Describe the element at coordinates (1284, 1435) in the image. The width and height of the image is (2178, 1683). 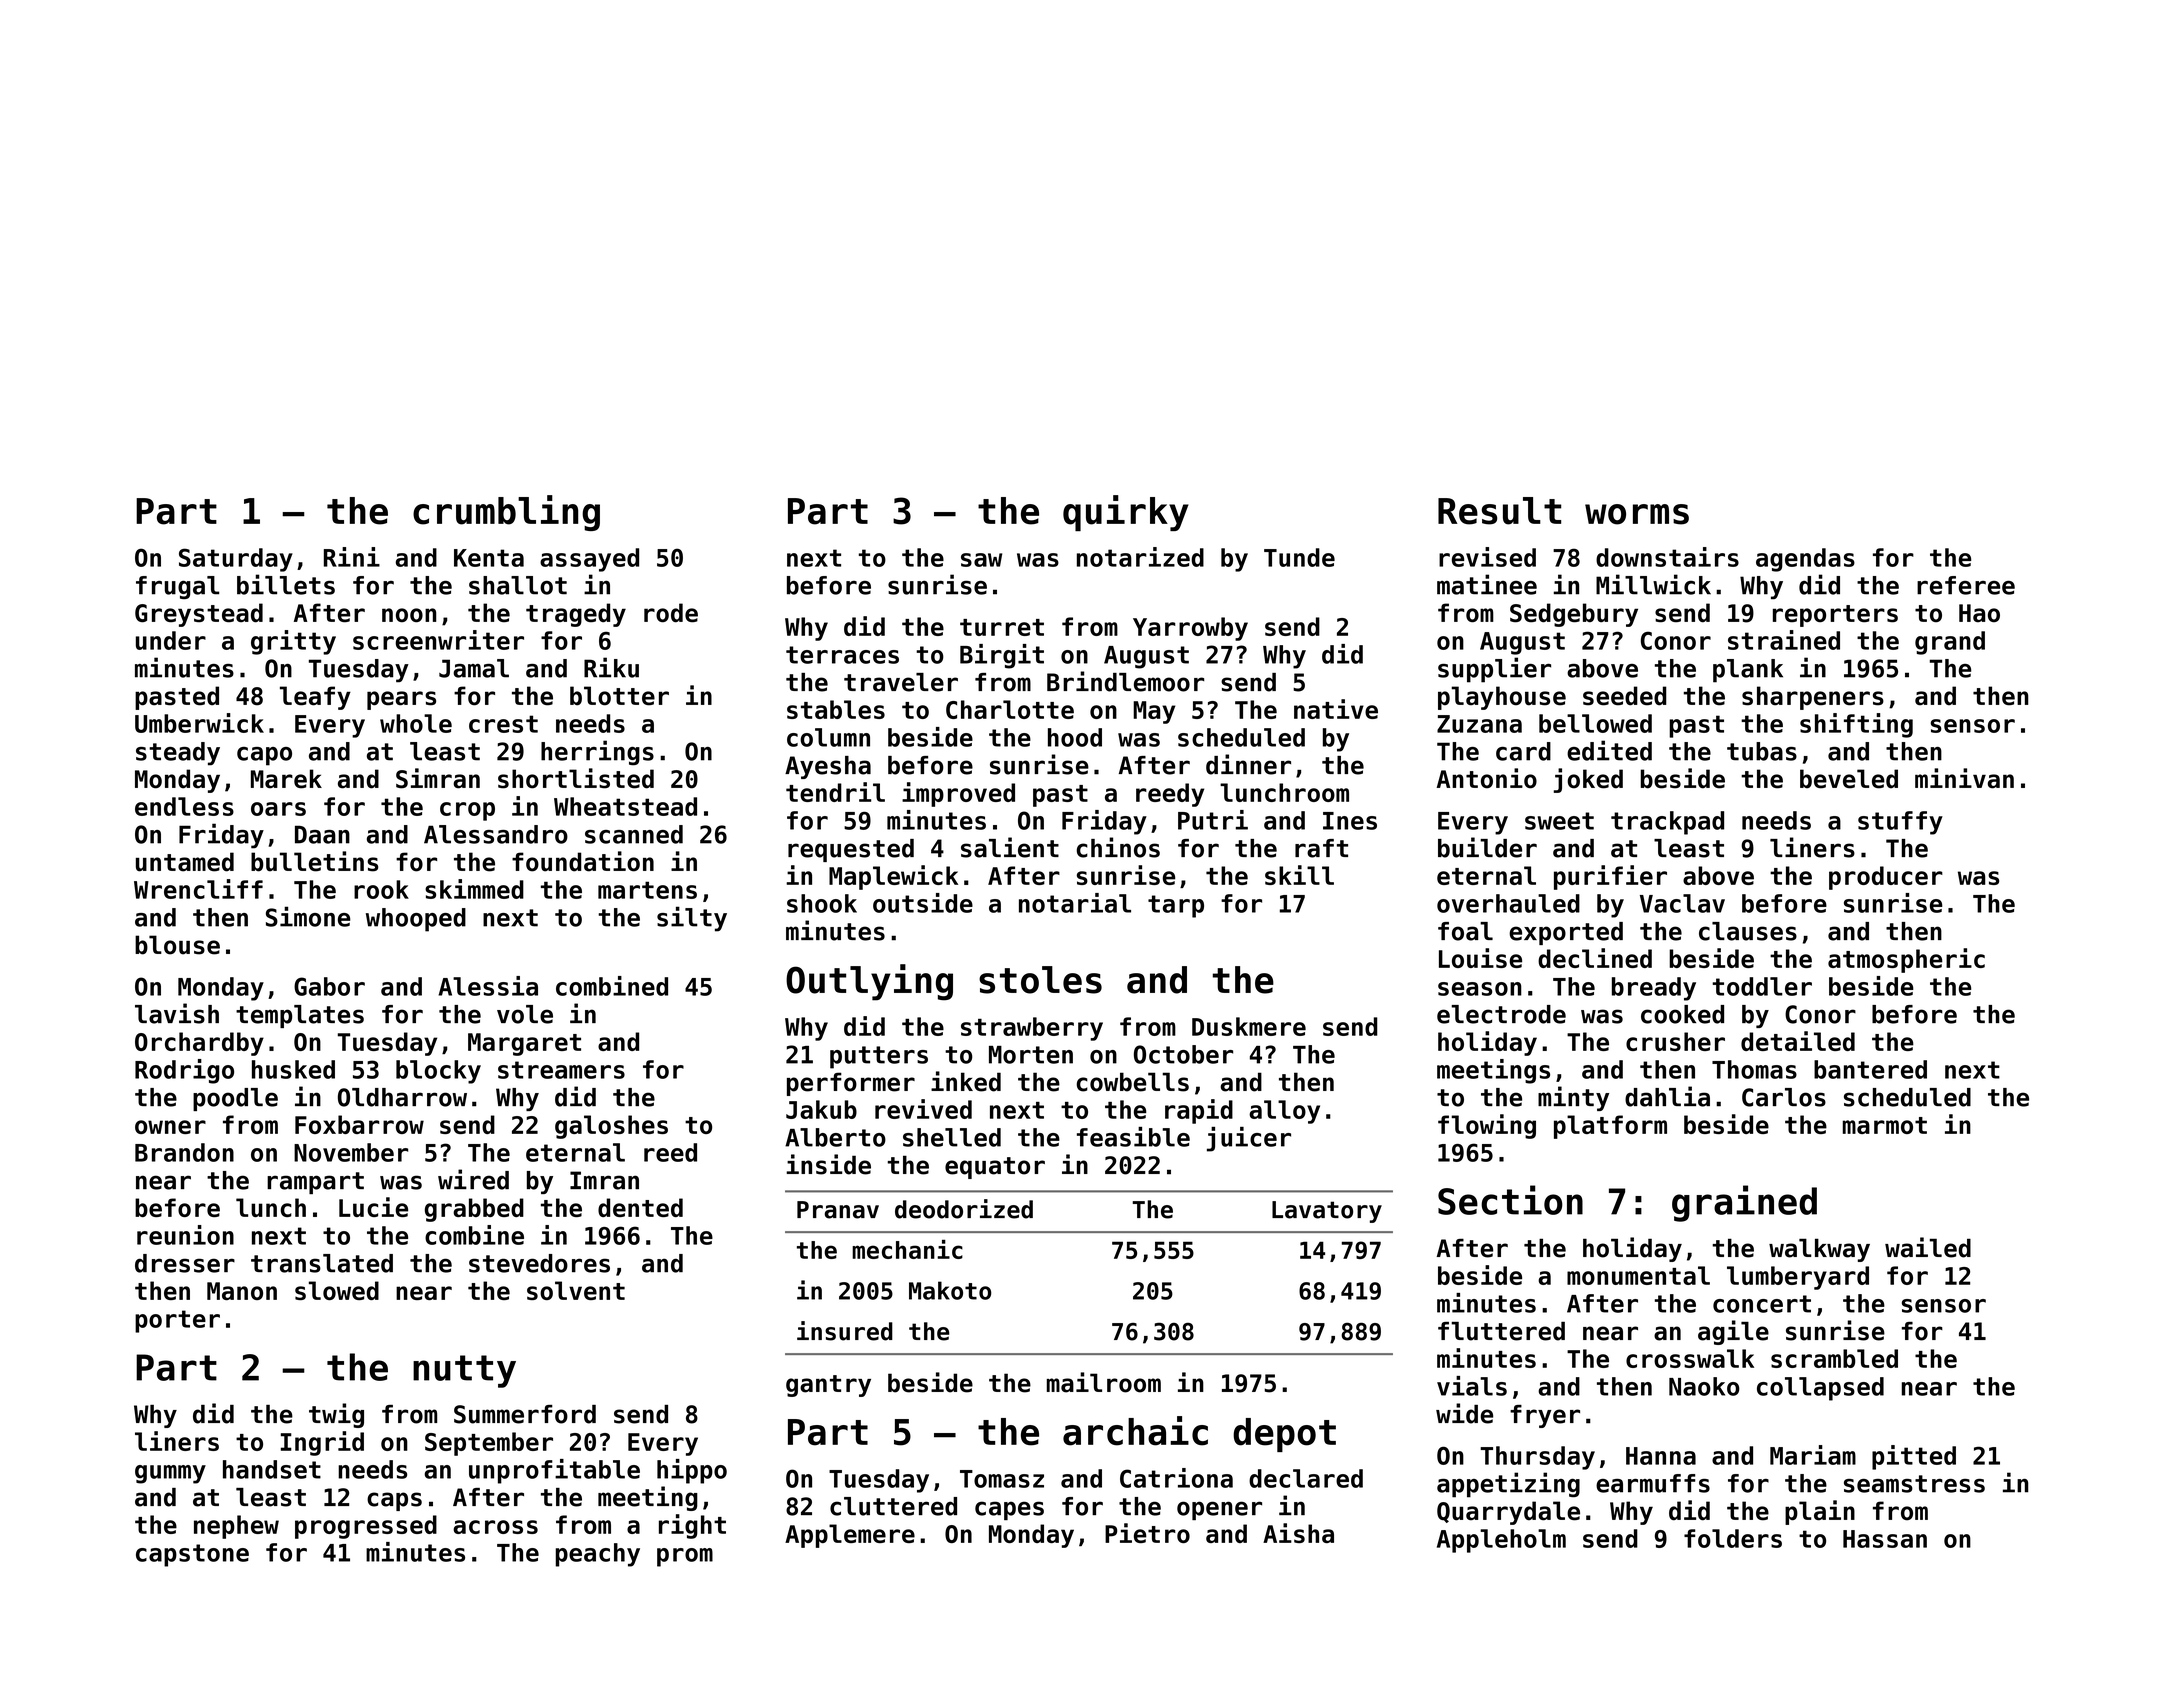
I see `depot` at that location.
